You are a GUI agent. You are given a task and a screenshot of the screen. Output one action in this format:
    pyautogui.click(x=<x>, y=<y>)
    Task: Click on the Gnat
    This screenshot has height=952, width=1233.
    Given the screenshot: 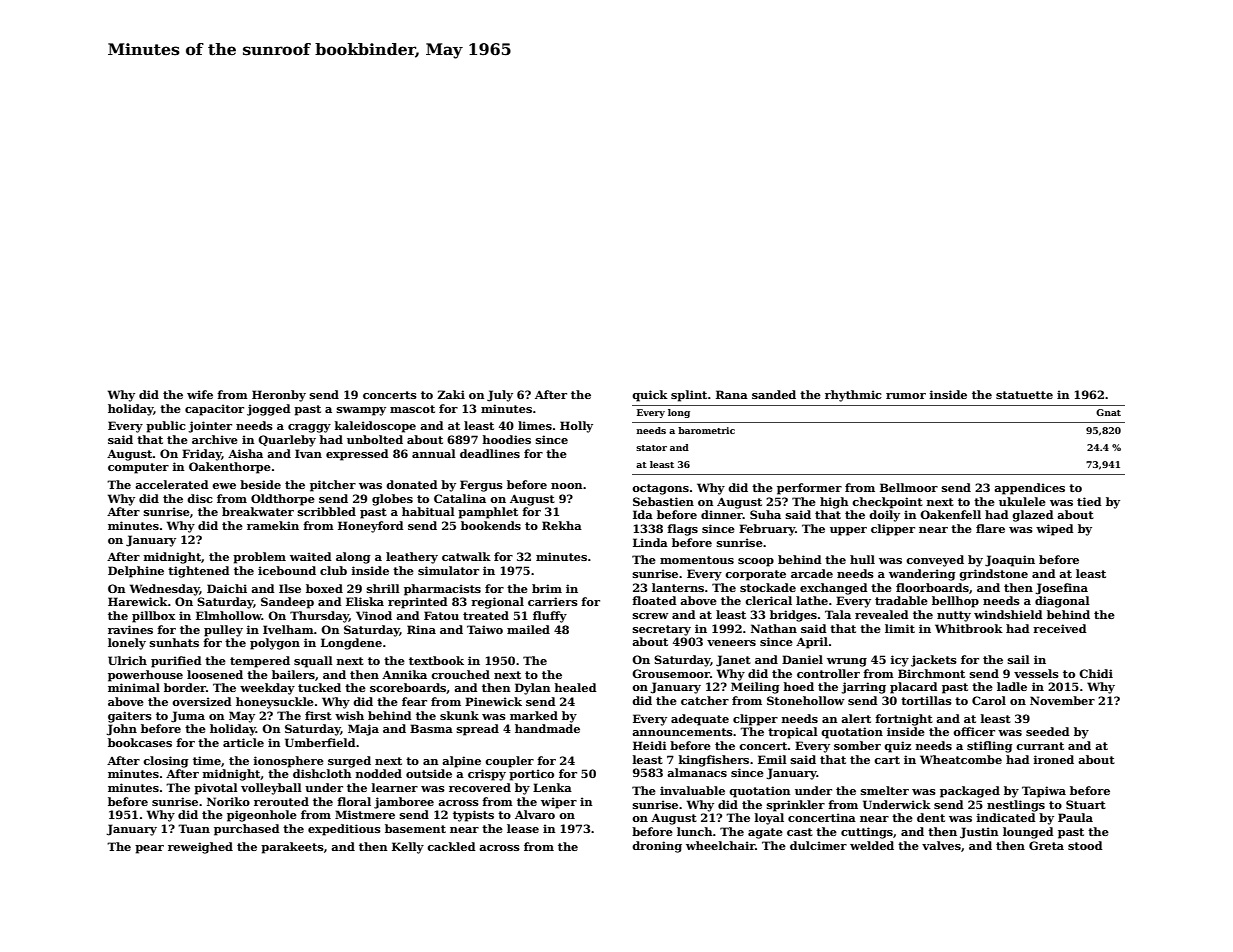 What is the action you would take?
    pyautogui.click(x=1108, y=412)
